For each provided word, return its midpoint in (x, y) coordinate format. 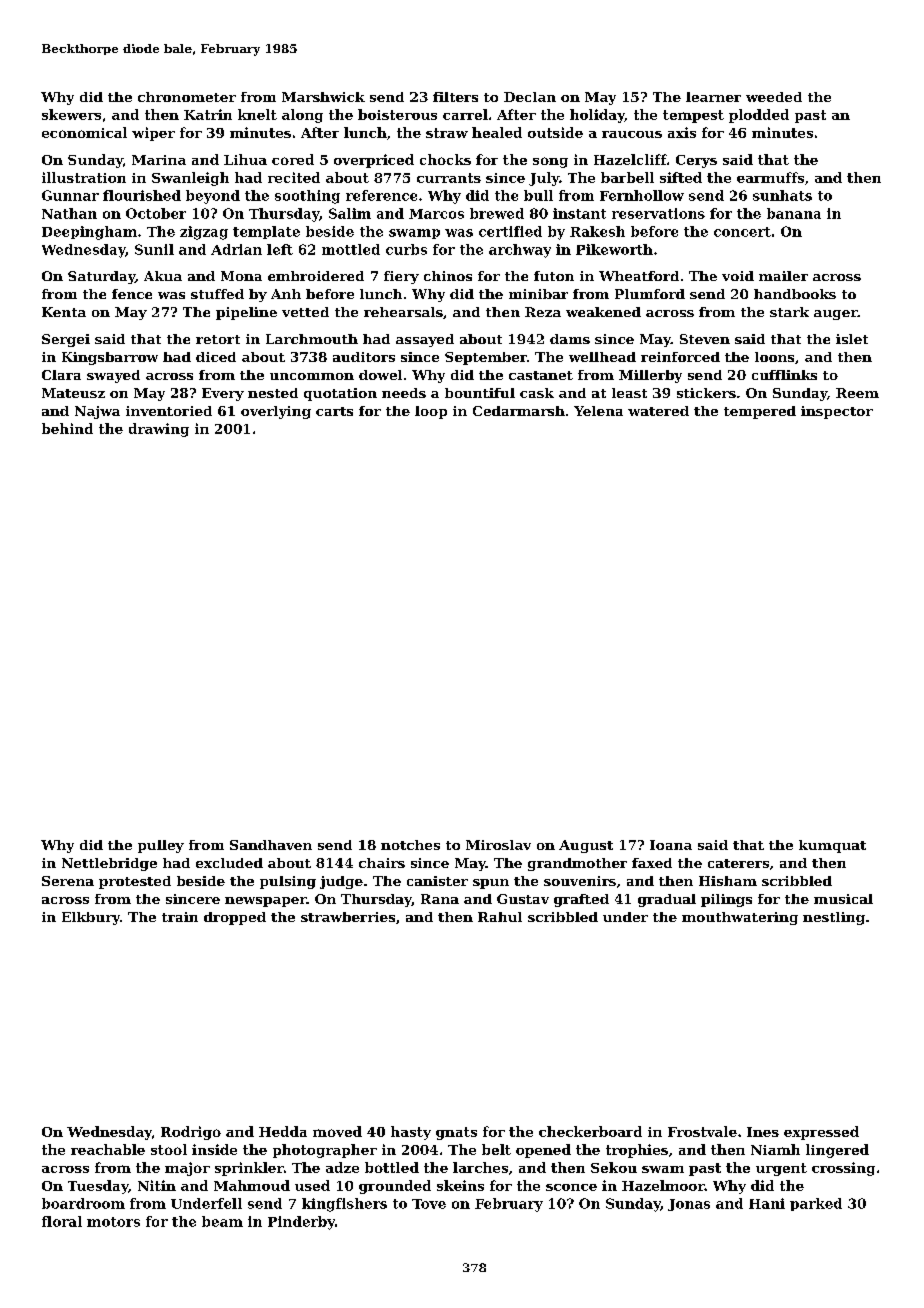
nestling (834, 918)
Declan (530, 97)
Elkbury (91, 918)
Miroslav (498, 845)
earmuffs (770, 177)
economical (84, 132)
